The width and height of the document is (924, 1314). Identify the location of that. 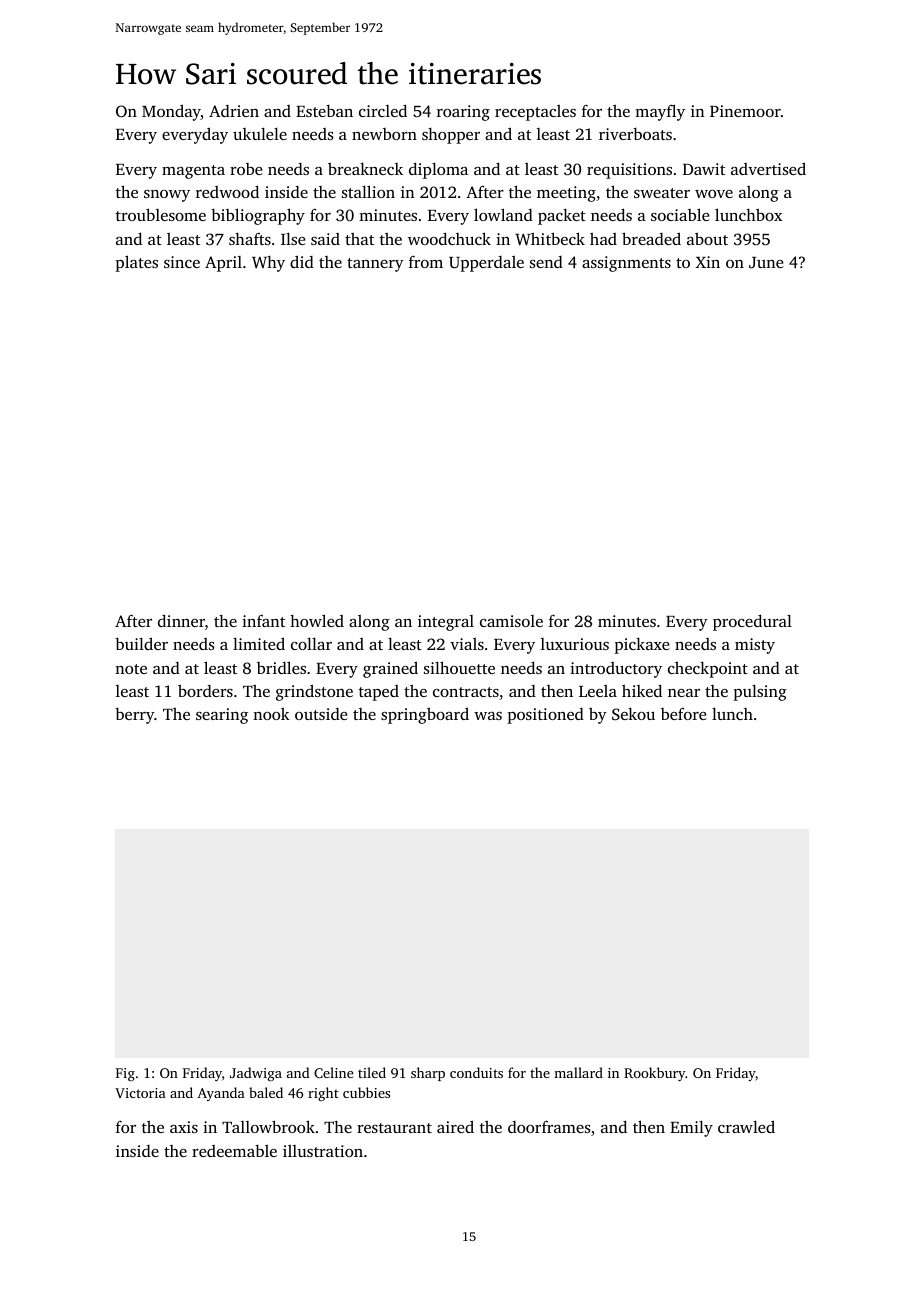
(359, 239).
